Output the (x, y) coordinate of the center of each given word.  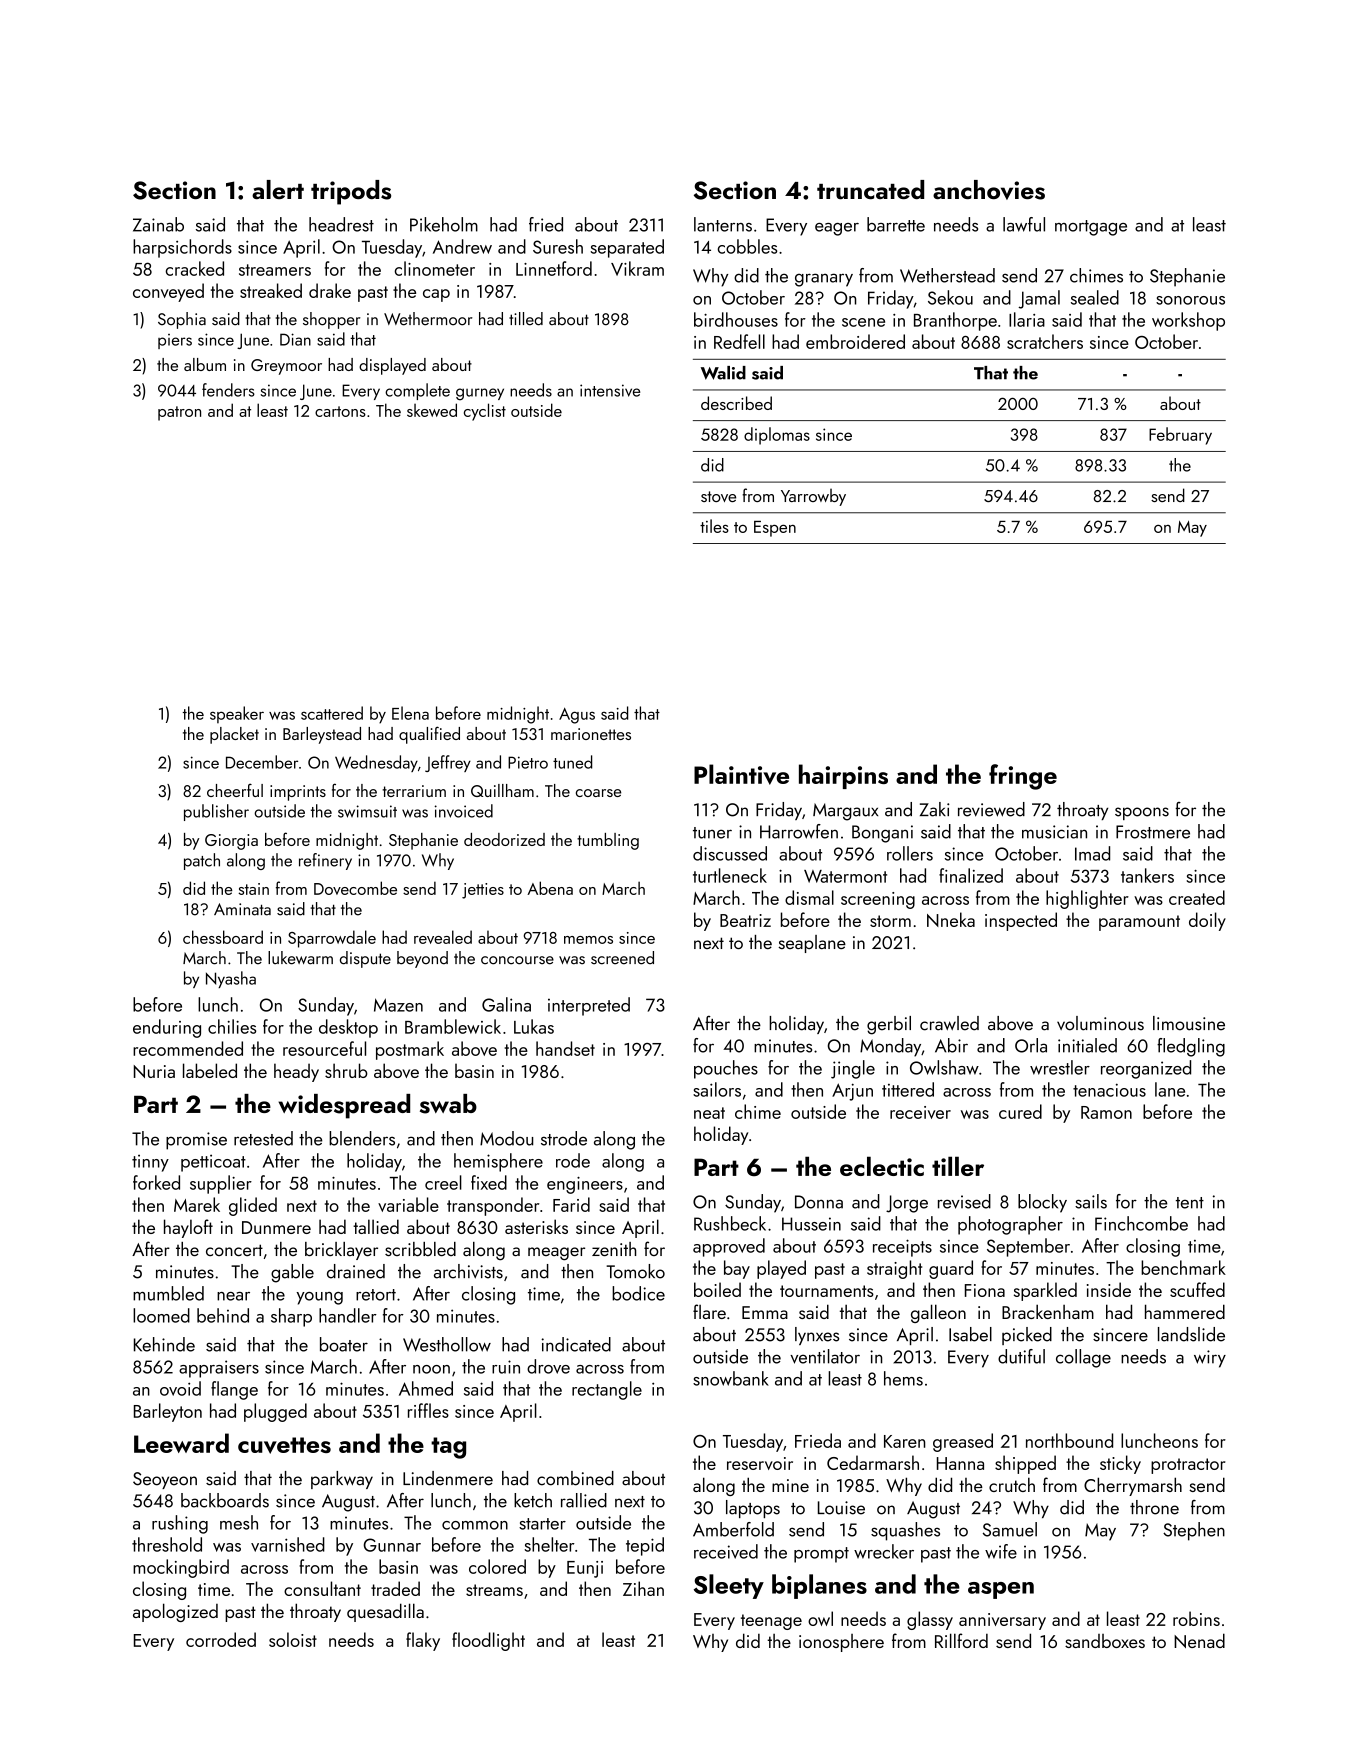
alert (278, 189)
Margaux (845, 812)
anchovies (989, 190)
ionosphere (841, 1643)
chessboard (223, 937)
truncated (870, 190)
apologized (175, 1612)
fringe (1023, 777)
